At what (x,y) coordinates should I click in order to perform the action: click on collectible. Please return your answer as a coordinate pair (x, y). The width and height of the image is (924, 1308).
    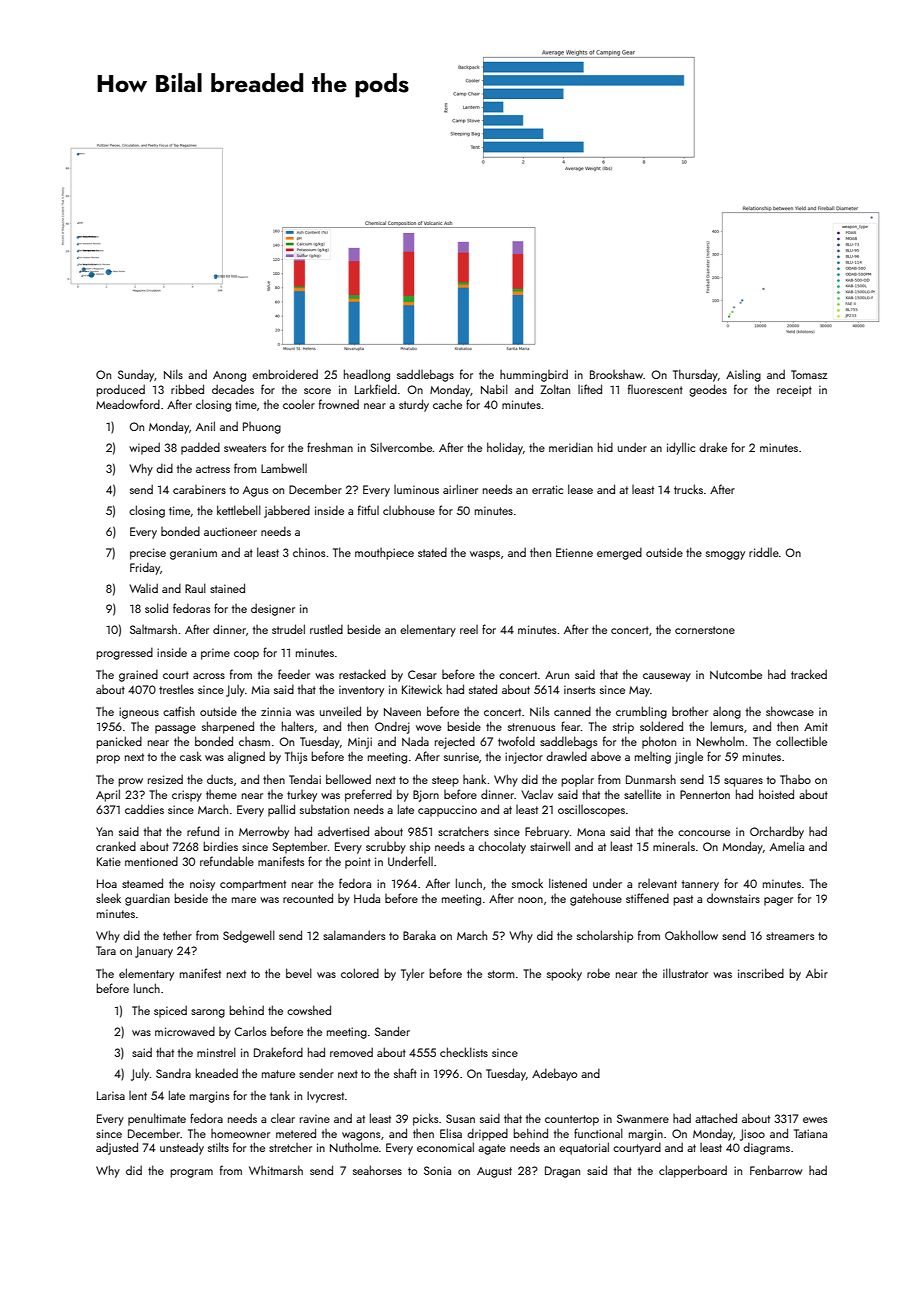
    Looking at the image, I should click on (801, 741).
